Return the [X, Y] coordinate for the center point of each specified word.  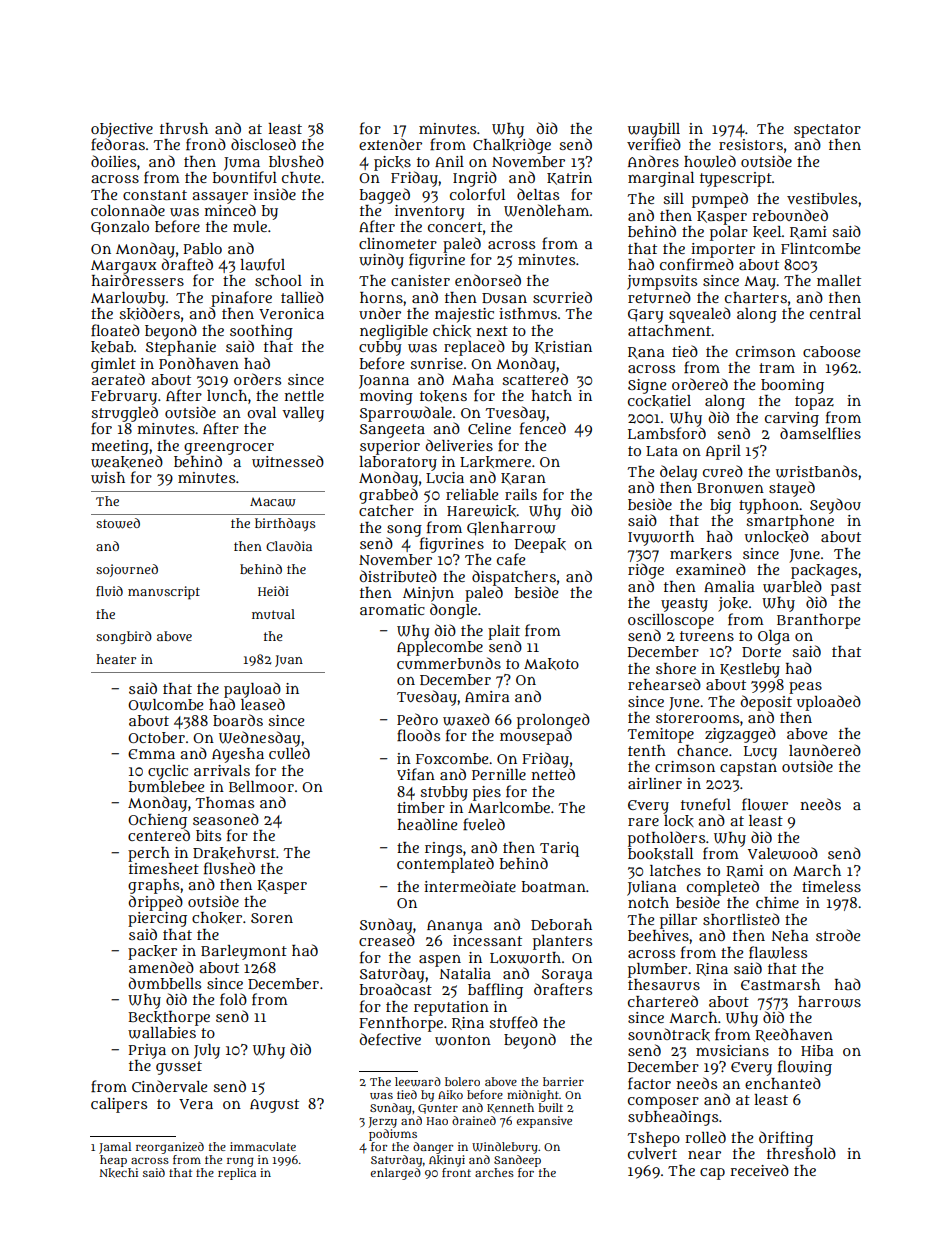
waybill [654, 130]
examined [711, 569]
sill [673, 198]
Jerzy [382, 1122]
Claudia [289, 546]
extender [390, 144]
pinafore [241, 299]
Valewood [783, 853]
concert [455, 227]
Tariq [559, 849]
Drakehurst [234, 853]
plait [504, 632]
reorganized [170, 1148]
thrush [184, 128]
